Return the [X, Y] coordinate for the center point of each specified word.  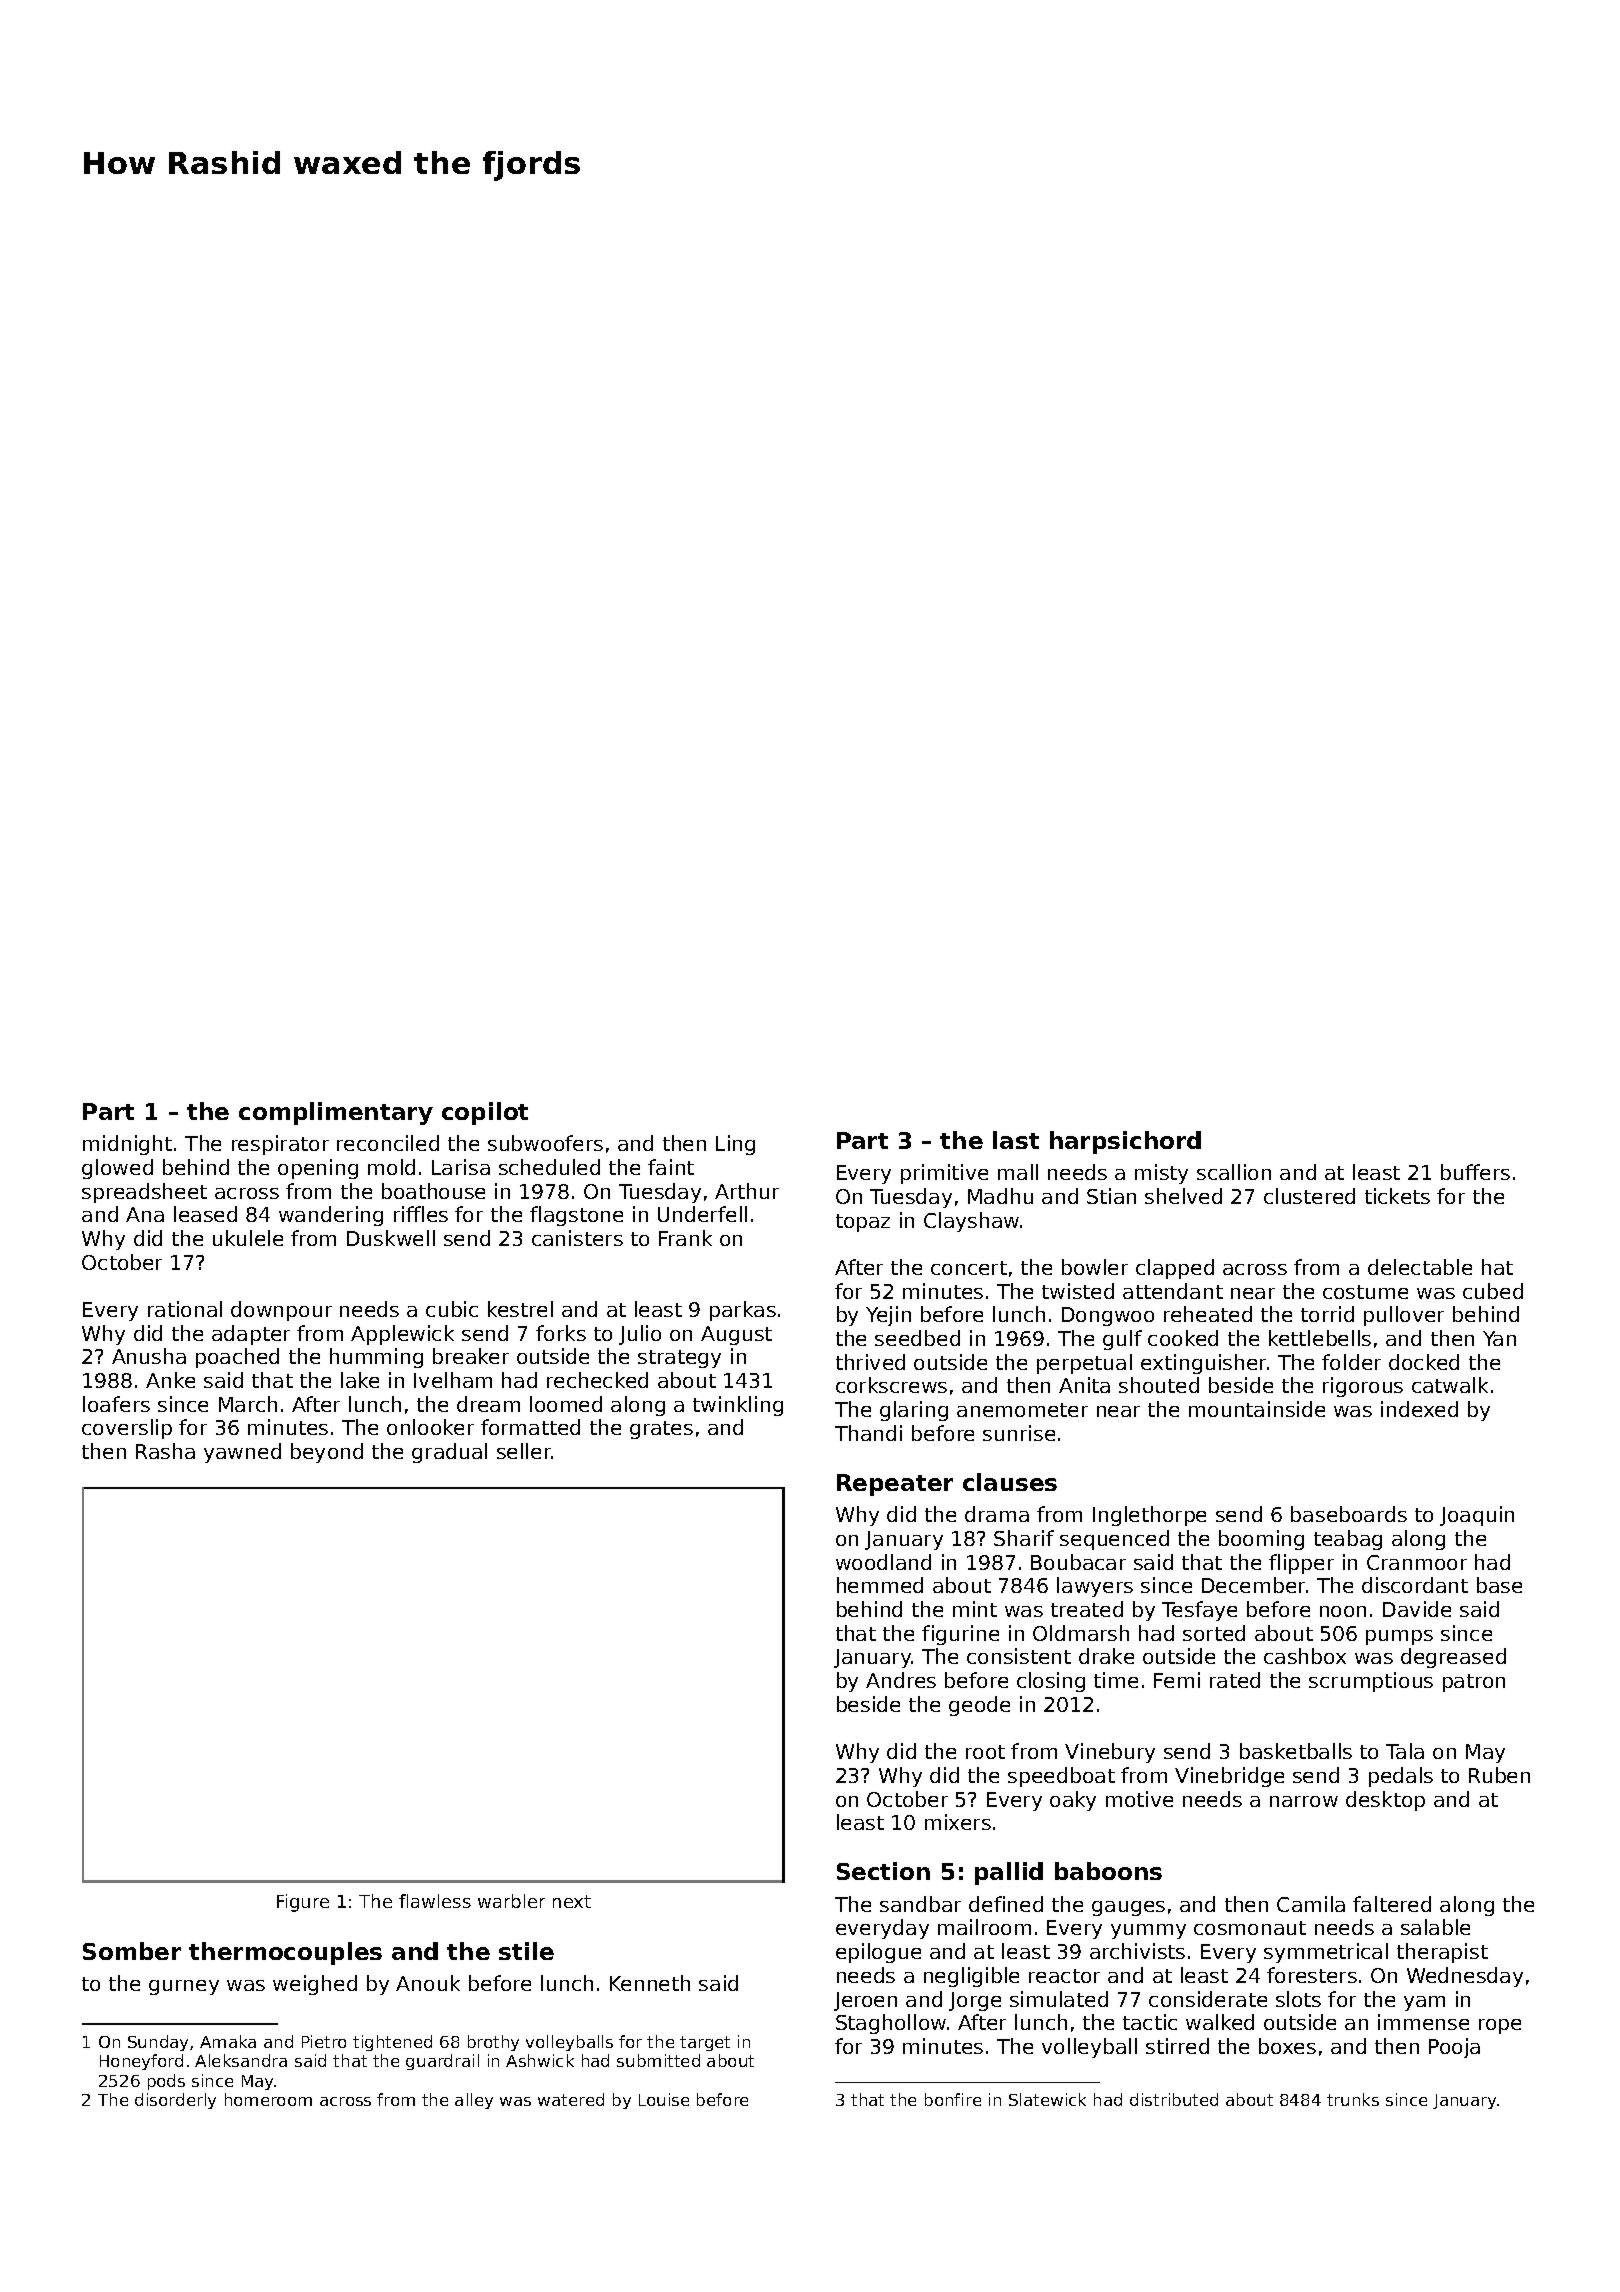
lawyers [1095, 1587]
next [572, 1901]
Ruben [1499, 1775]
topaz [863, 1223]
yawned [242, 1453]
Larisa [461, 1167]
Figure [303, 1903]
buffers [1475, 1172]
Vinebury [1110, 1753]
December [1253, 1585]
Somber [132, 1951]
